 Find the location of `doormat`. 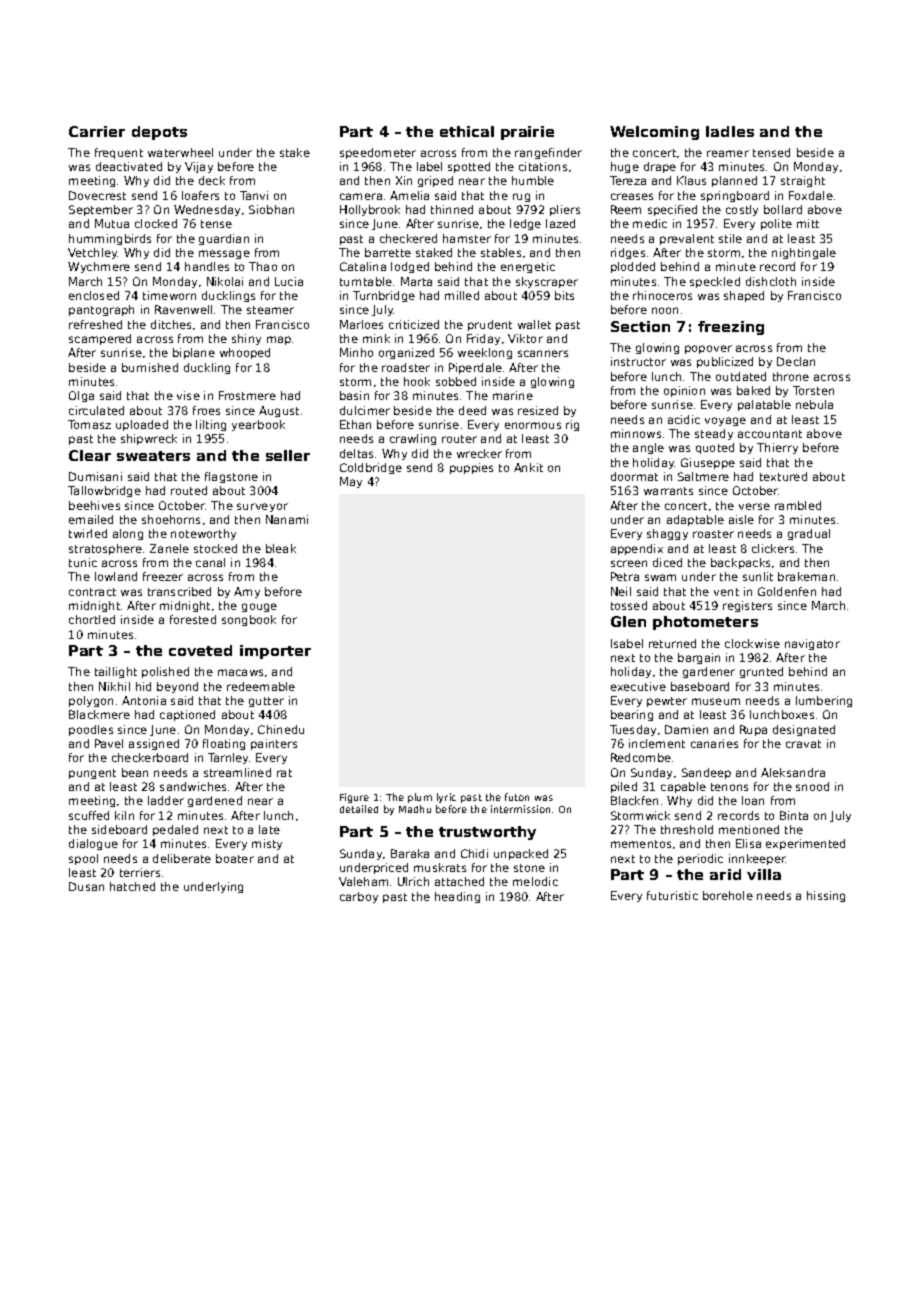

doormat is located at coordinates (634, 476).
